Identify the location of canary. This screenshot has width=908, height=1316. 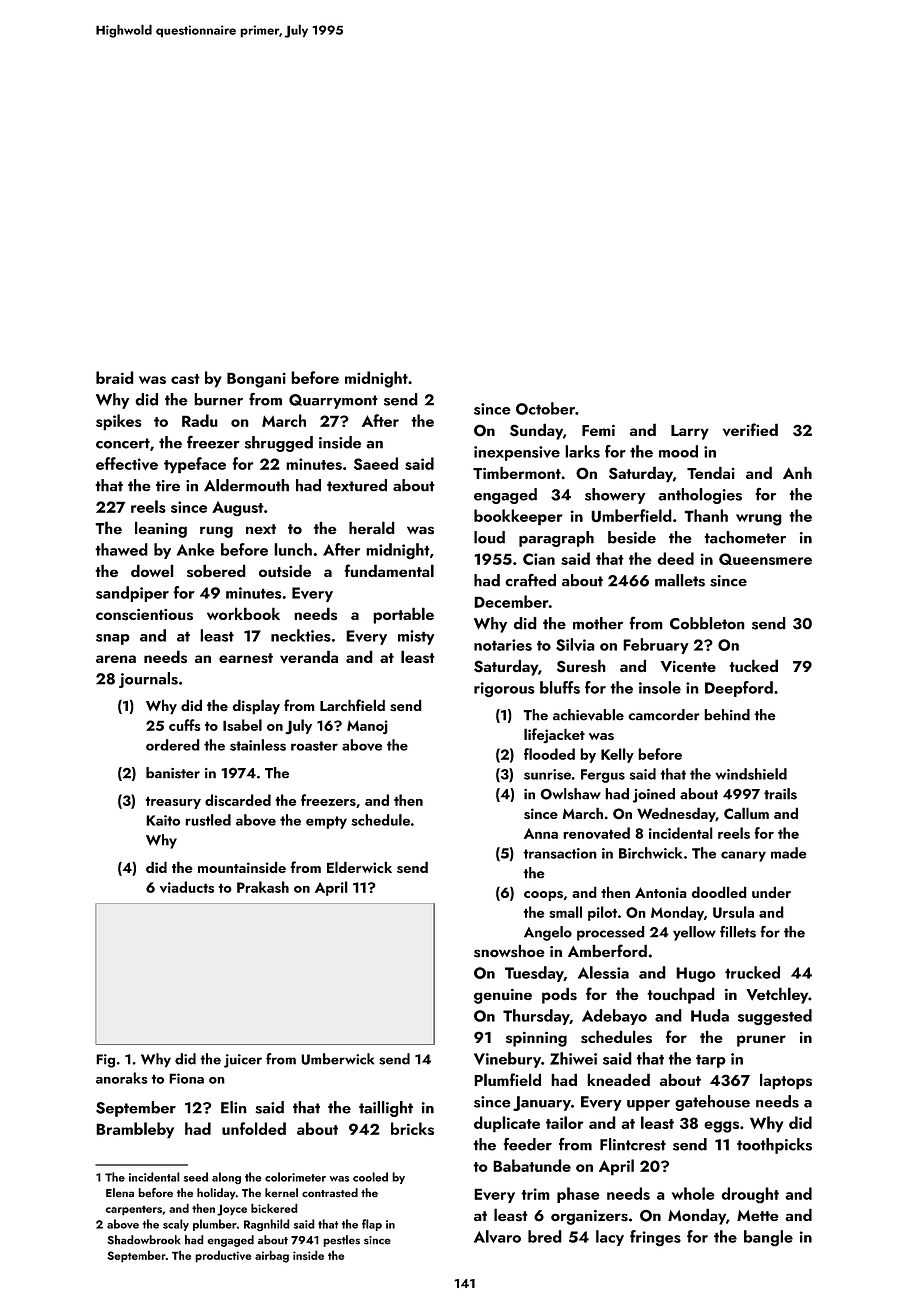
(743, 856).
